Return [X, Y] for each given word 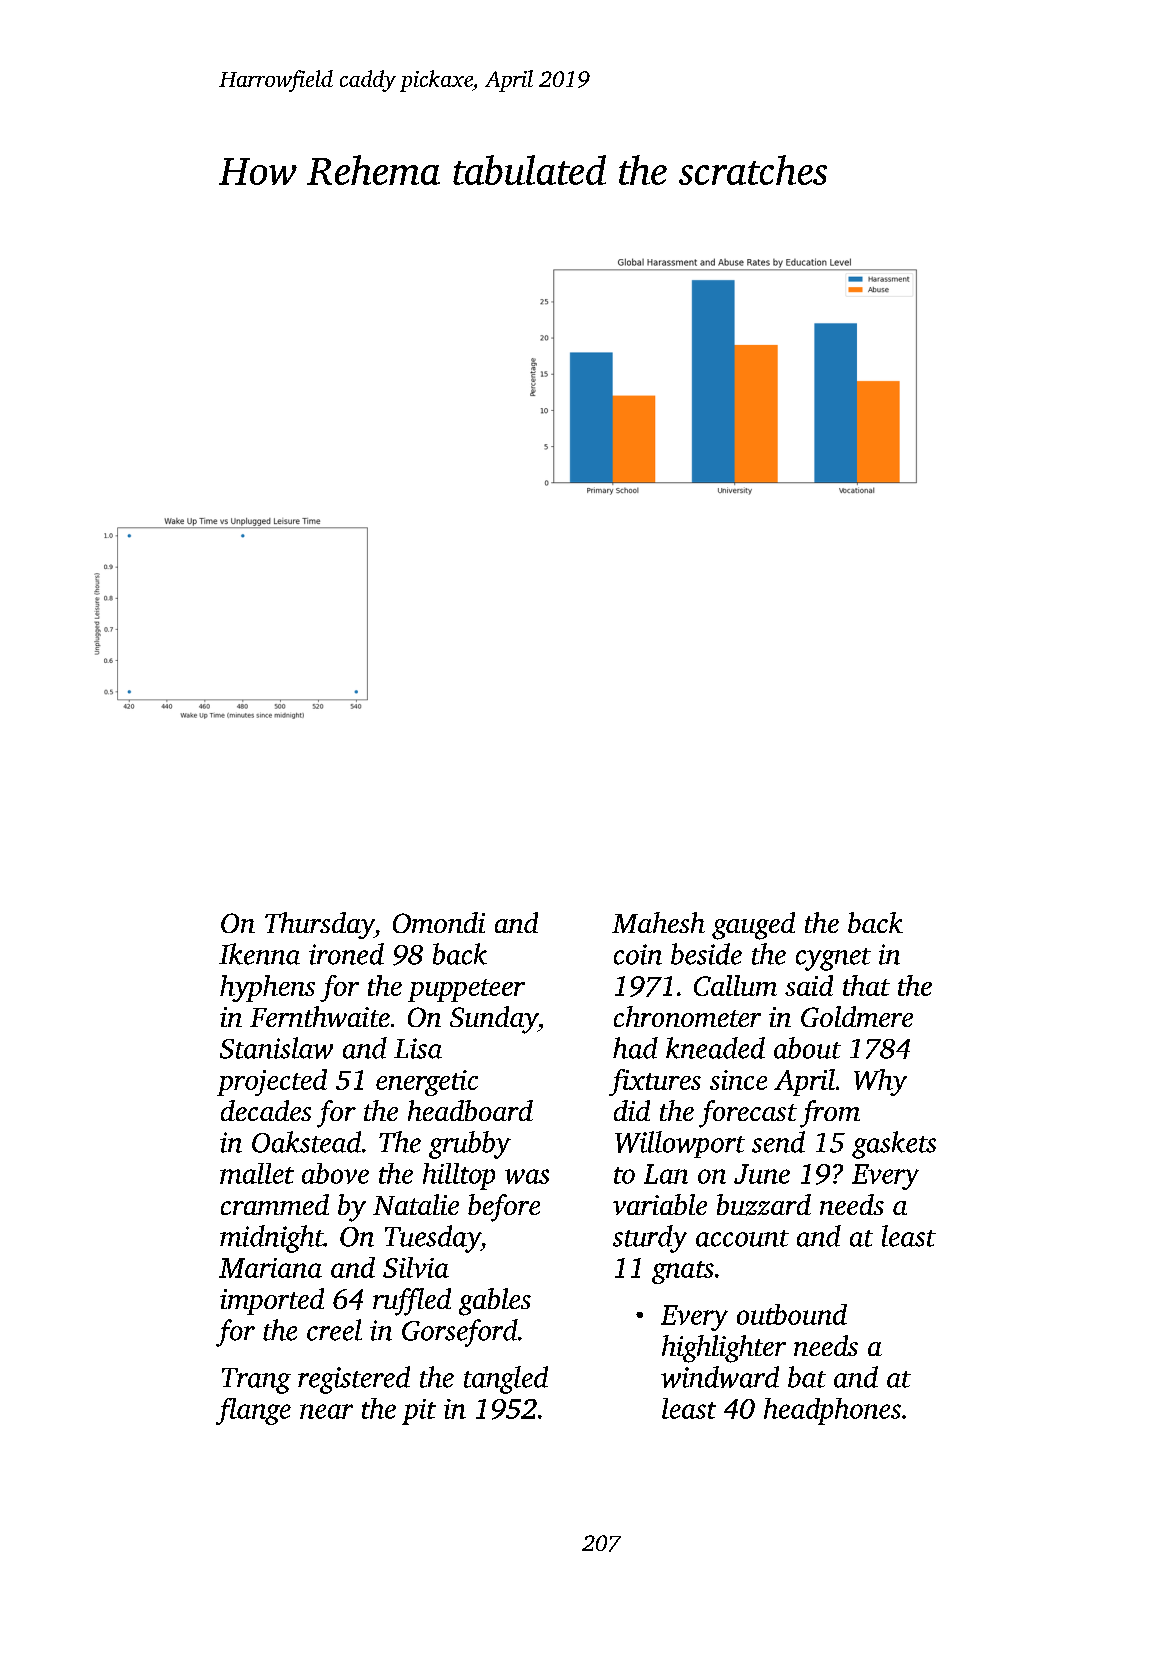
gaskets [894, 1145]
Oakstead [306, 1142]
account [742, 1238]
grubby [470, 1145]
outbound [792, 1314]
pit [419, 1412]
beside [706, 954]
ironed [346, 954]
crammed [275, 1204]
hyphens [267, 988]
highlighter [724, 1349]
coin [638, 954]
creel [334, 1330]
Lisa [418, 1048]
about [807, 1048]
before [504, 1208]
